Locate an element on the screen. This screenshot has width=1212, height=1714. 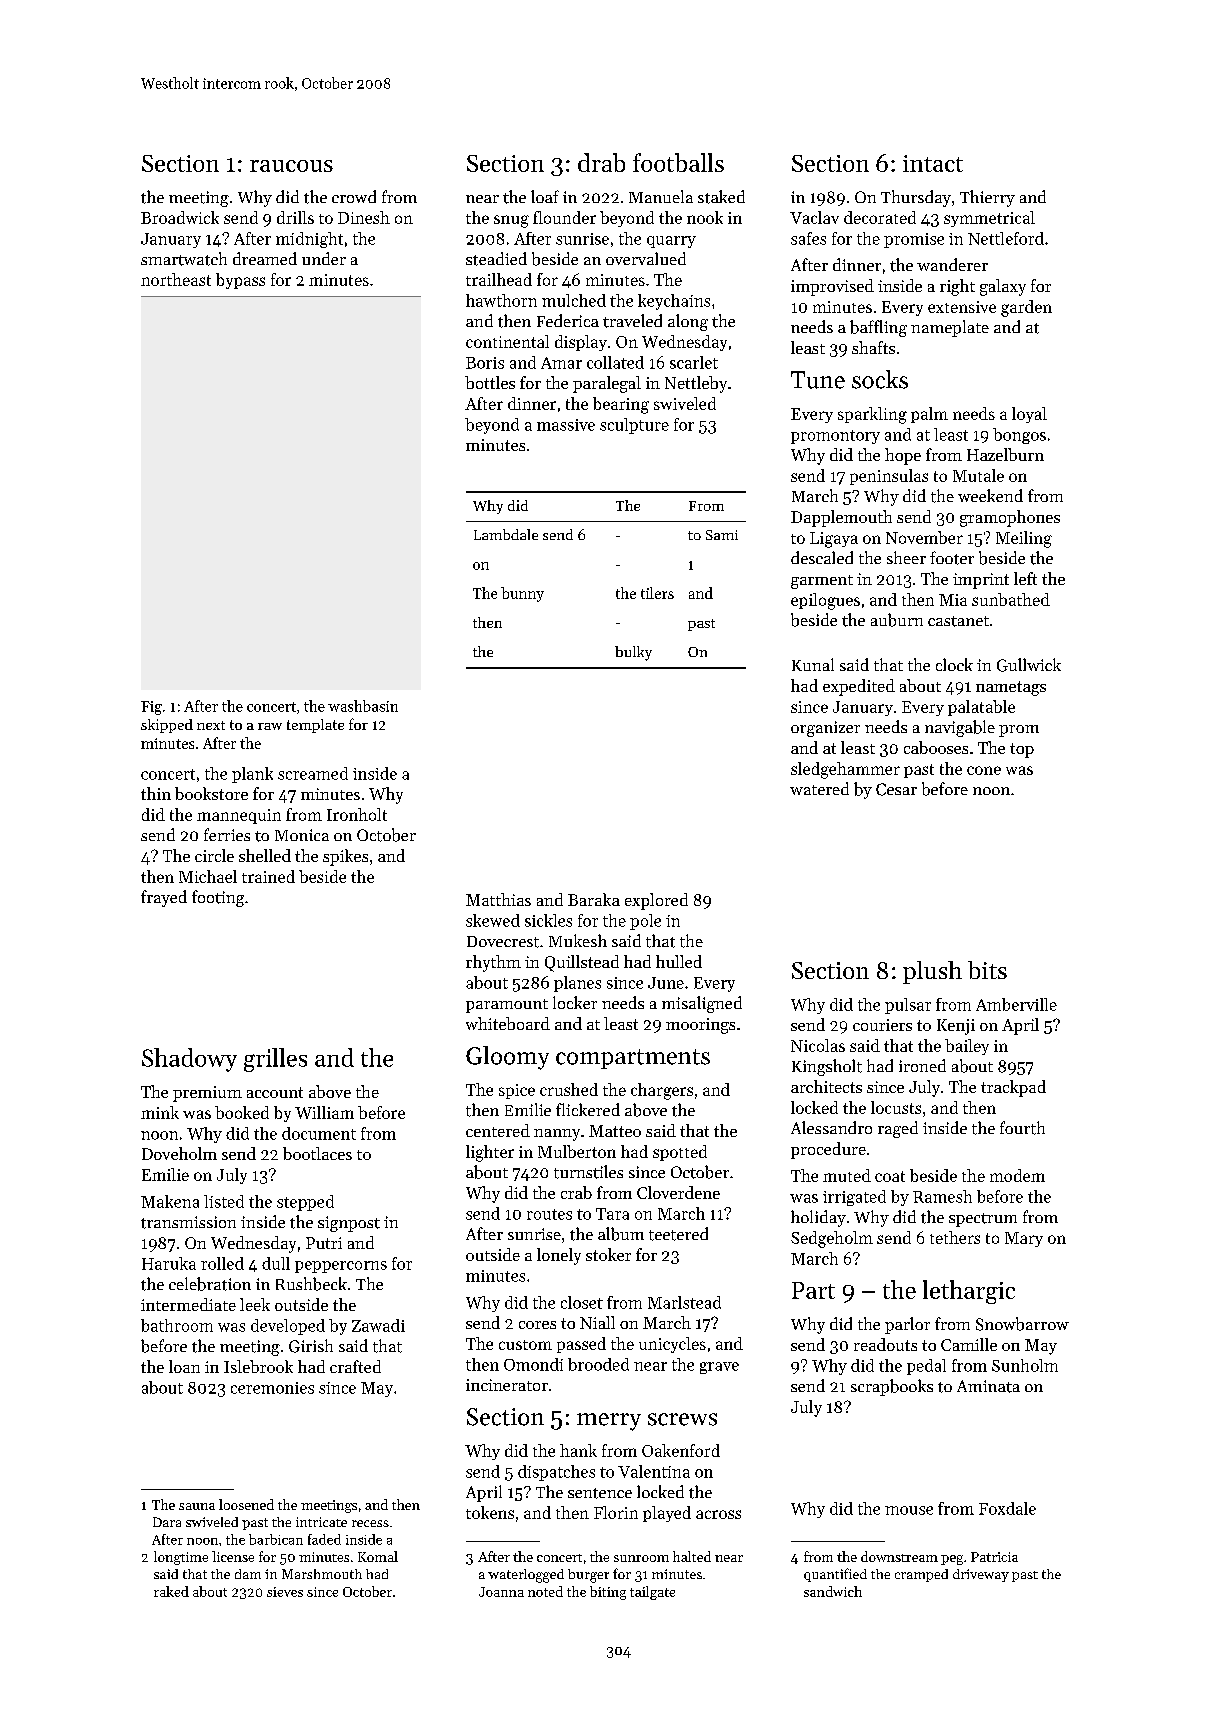
mouse is located at coordinates (909, 1510).
